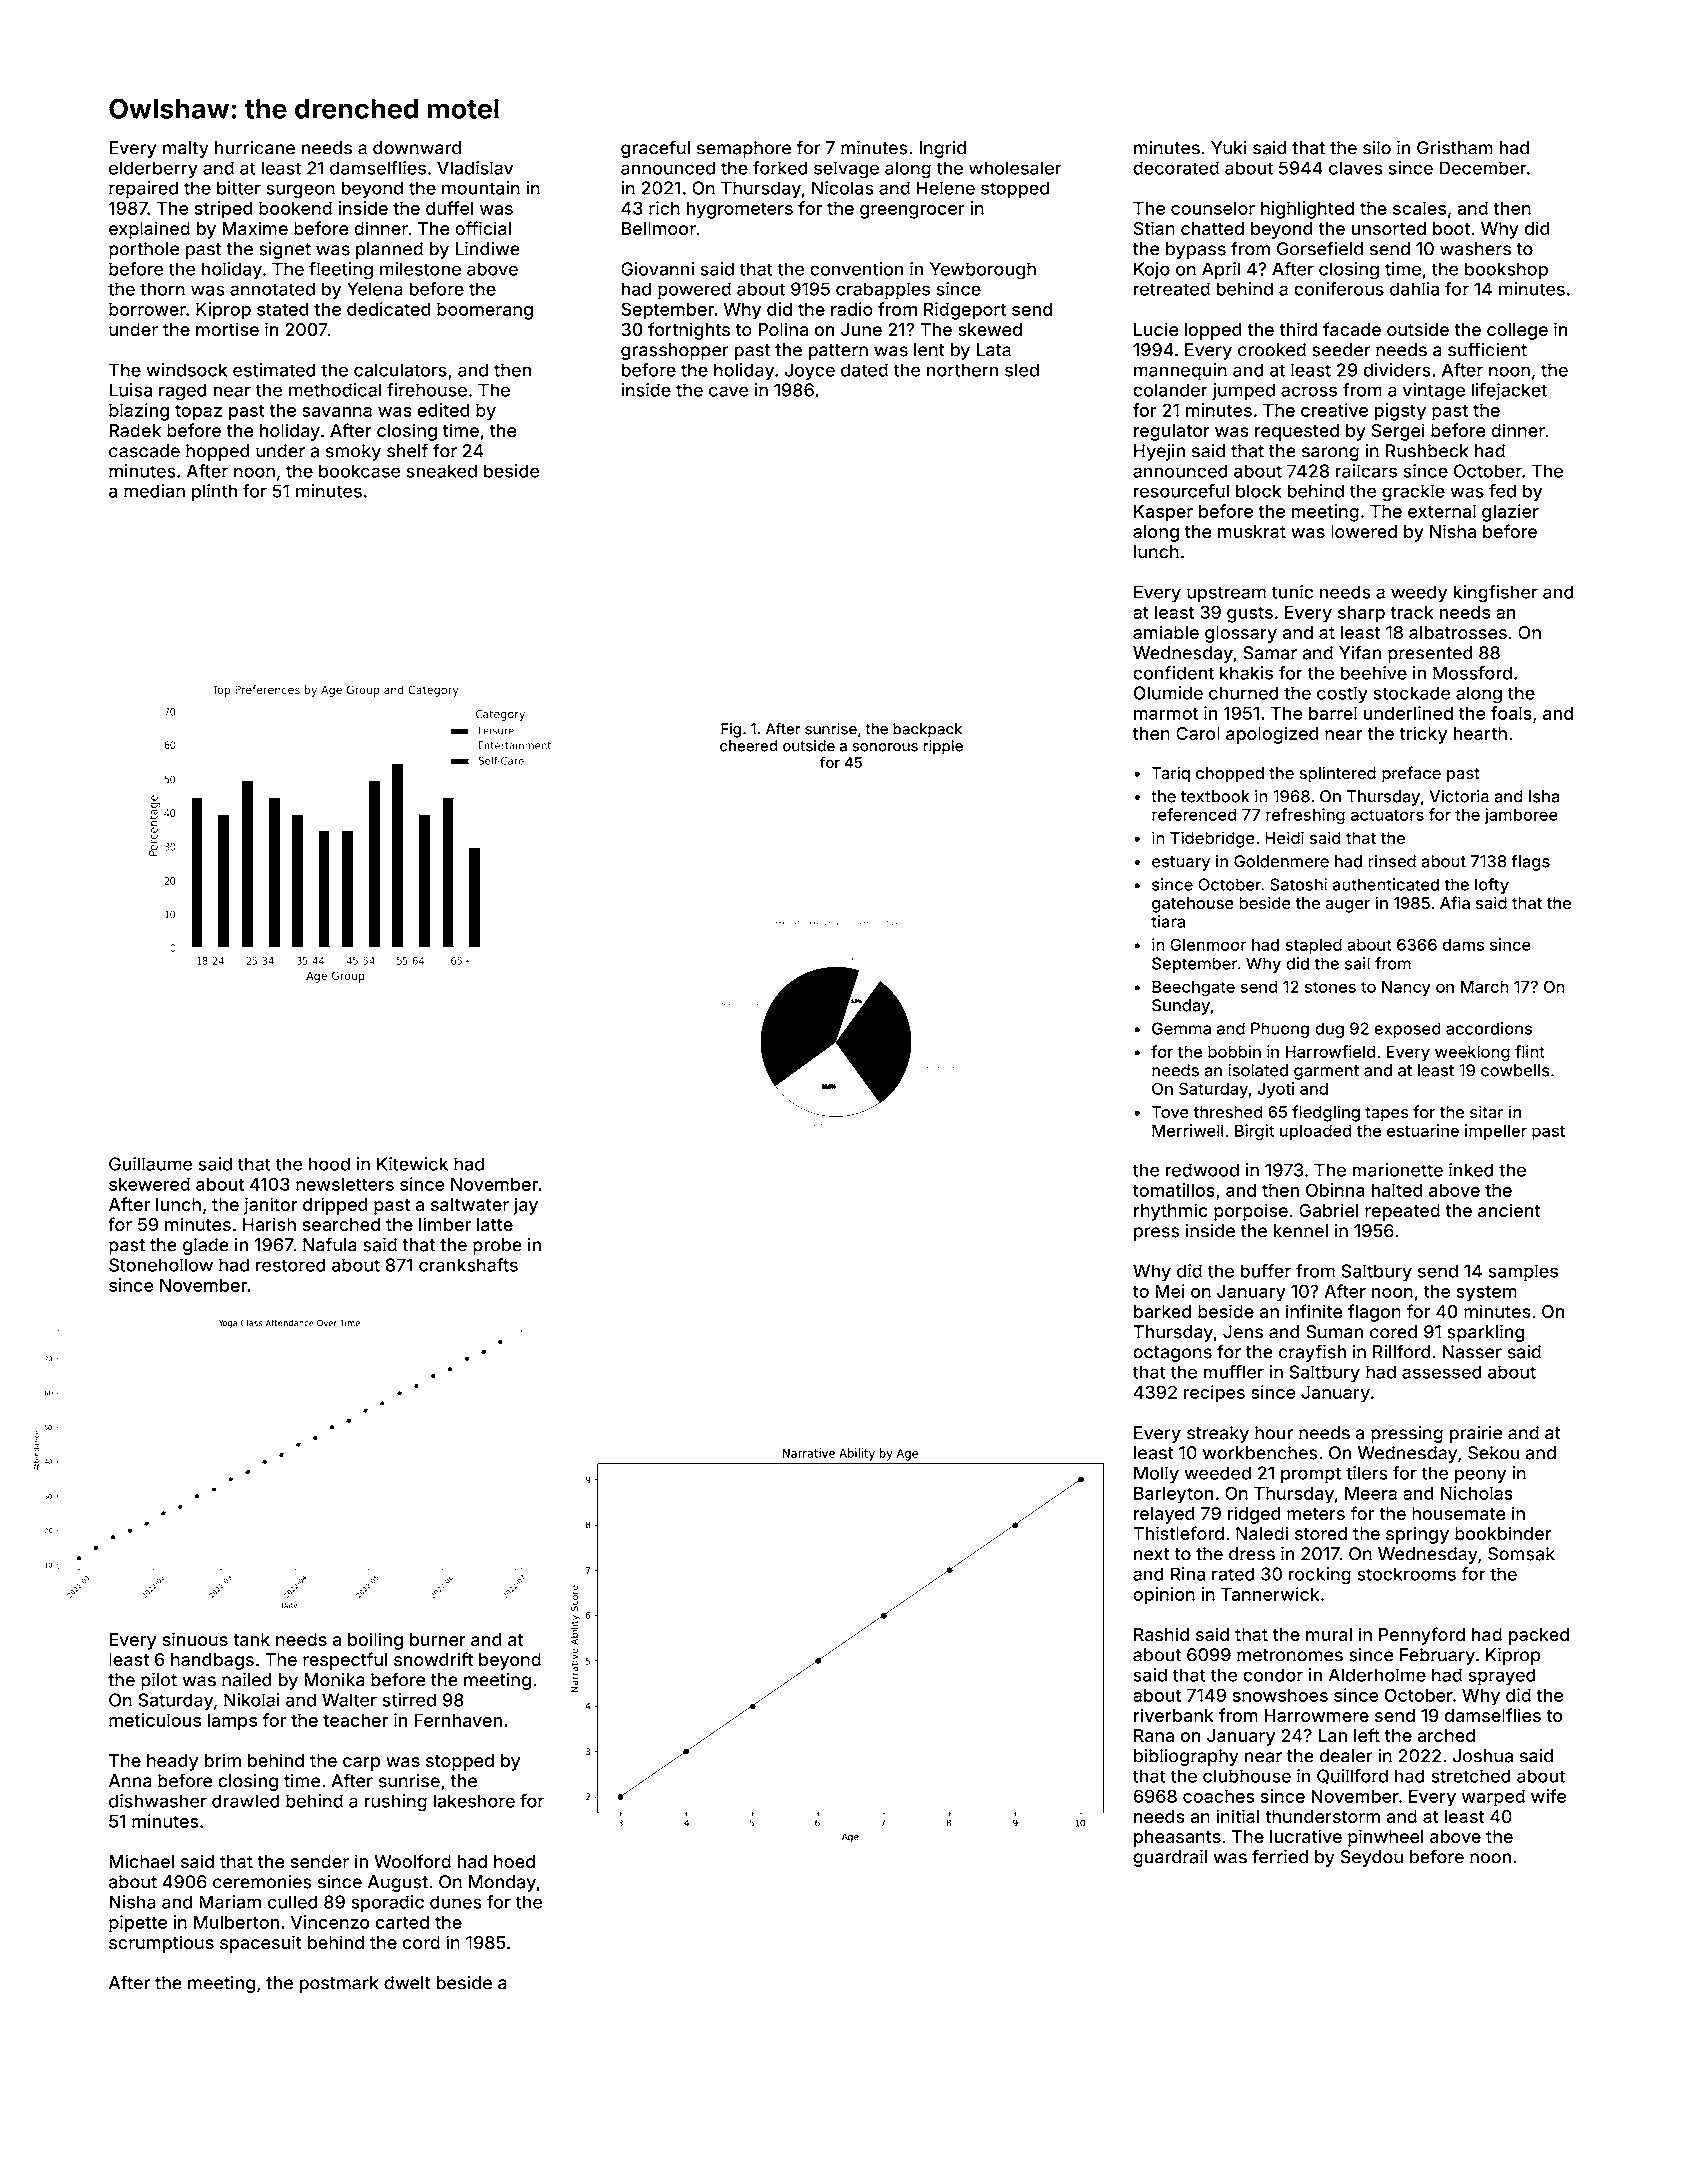  I want to click on rhythmic, so click(1171, 1212).
